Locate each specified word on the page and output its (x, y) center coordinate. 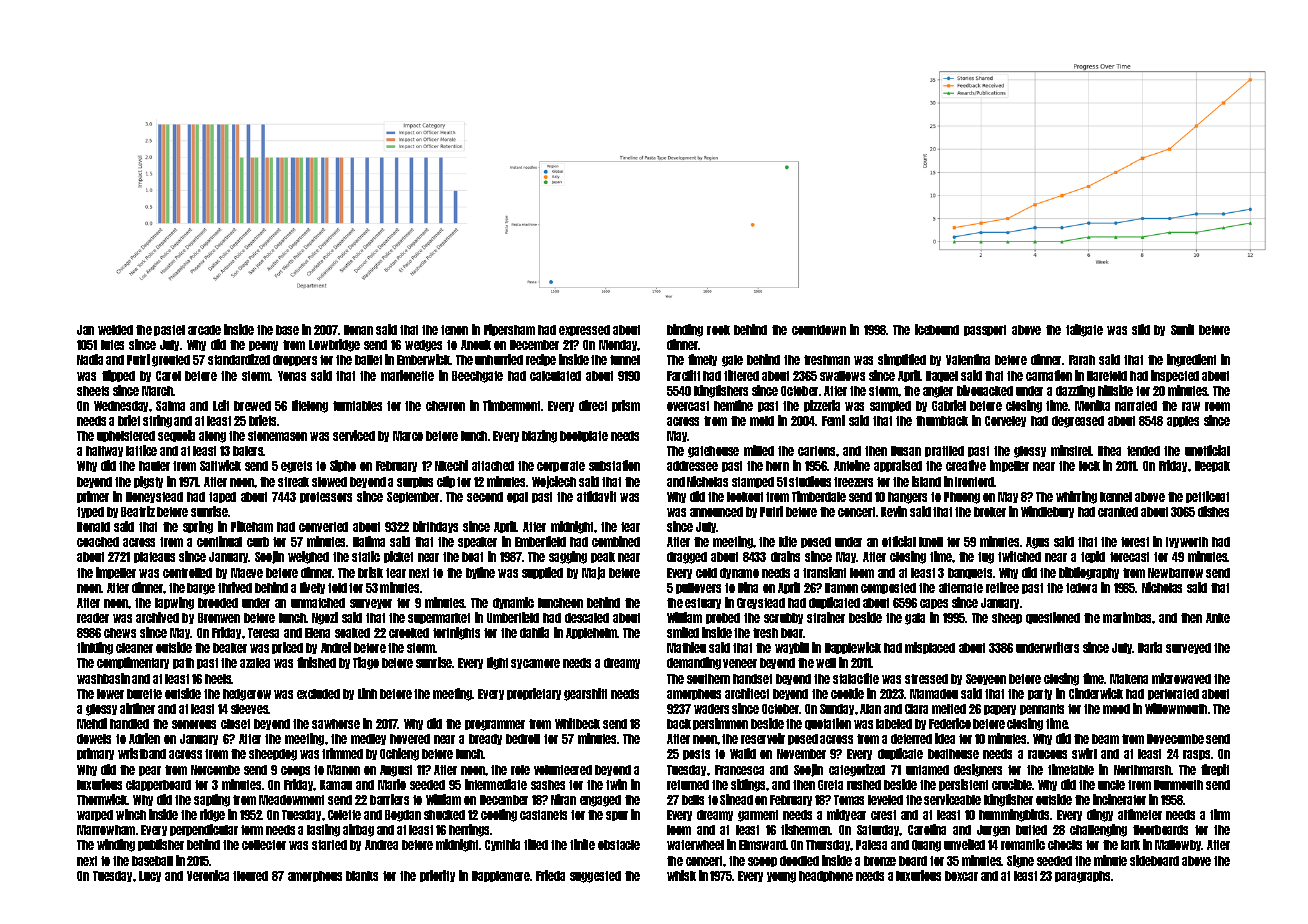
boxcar (961, 876)
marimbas (1128, 617)
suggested (595, 877)
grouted (171, 361)
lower (110, 694)
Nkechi (451, 465)
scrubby (783, 618)
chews (120, 633)
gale (732, 361)
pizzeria (822, 406)
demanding (694, 663)
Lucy (150, 876)
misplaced (930, 648)
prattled (944, 451)
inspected (1175, 376)
